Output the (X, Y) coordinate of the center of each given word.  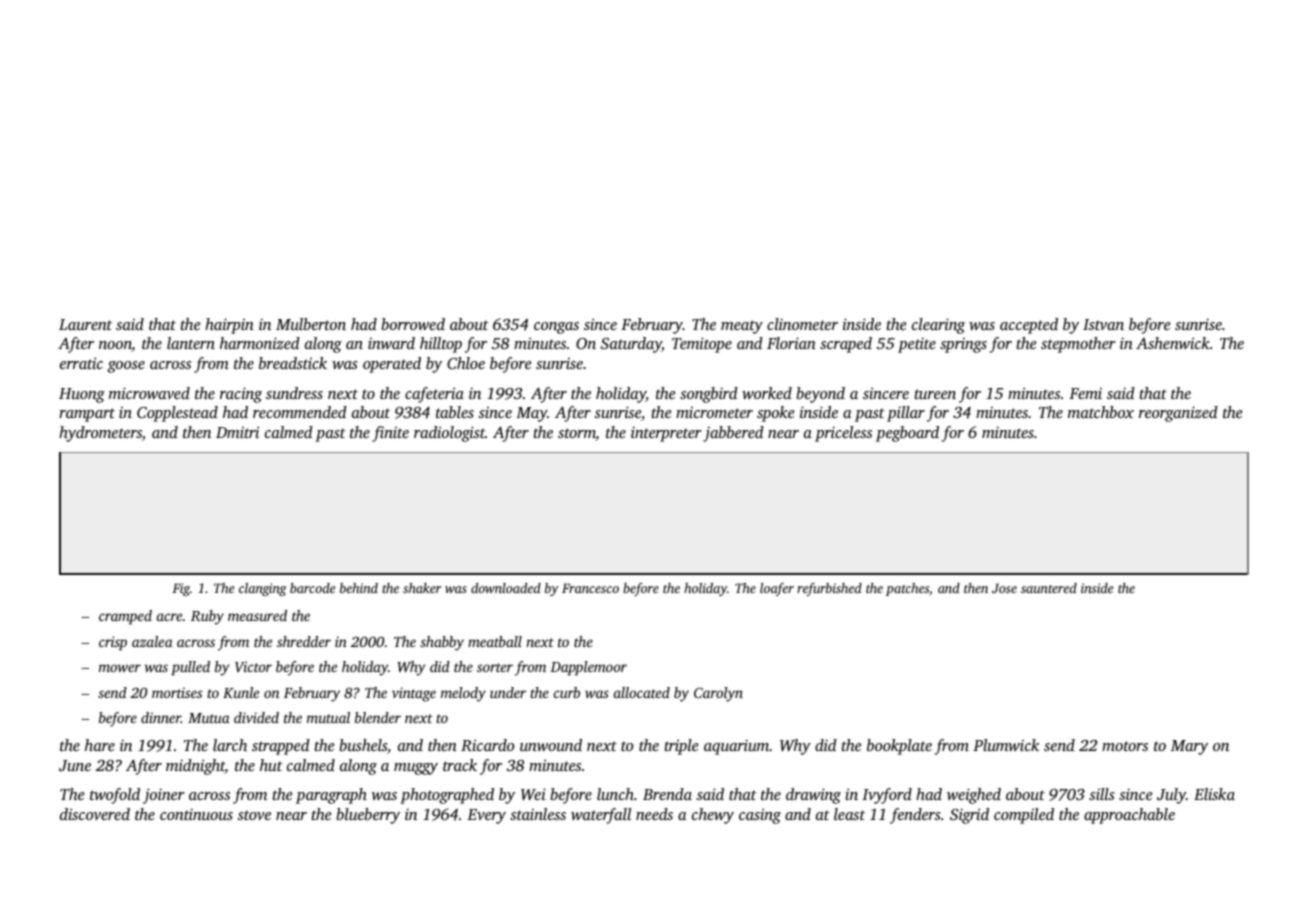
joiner (163, 796)
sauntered (1049, 588)
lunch (615, 794)
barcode (312, 588)
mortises (177, 692)
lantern (191, 343)
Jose (1004, 588)
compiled (1024, 816)
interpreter (666, 434)
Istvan (1103, 324)
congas (556, 328)
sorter (495, 667)
